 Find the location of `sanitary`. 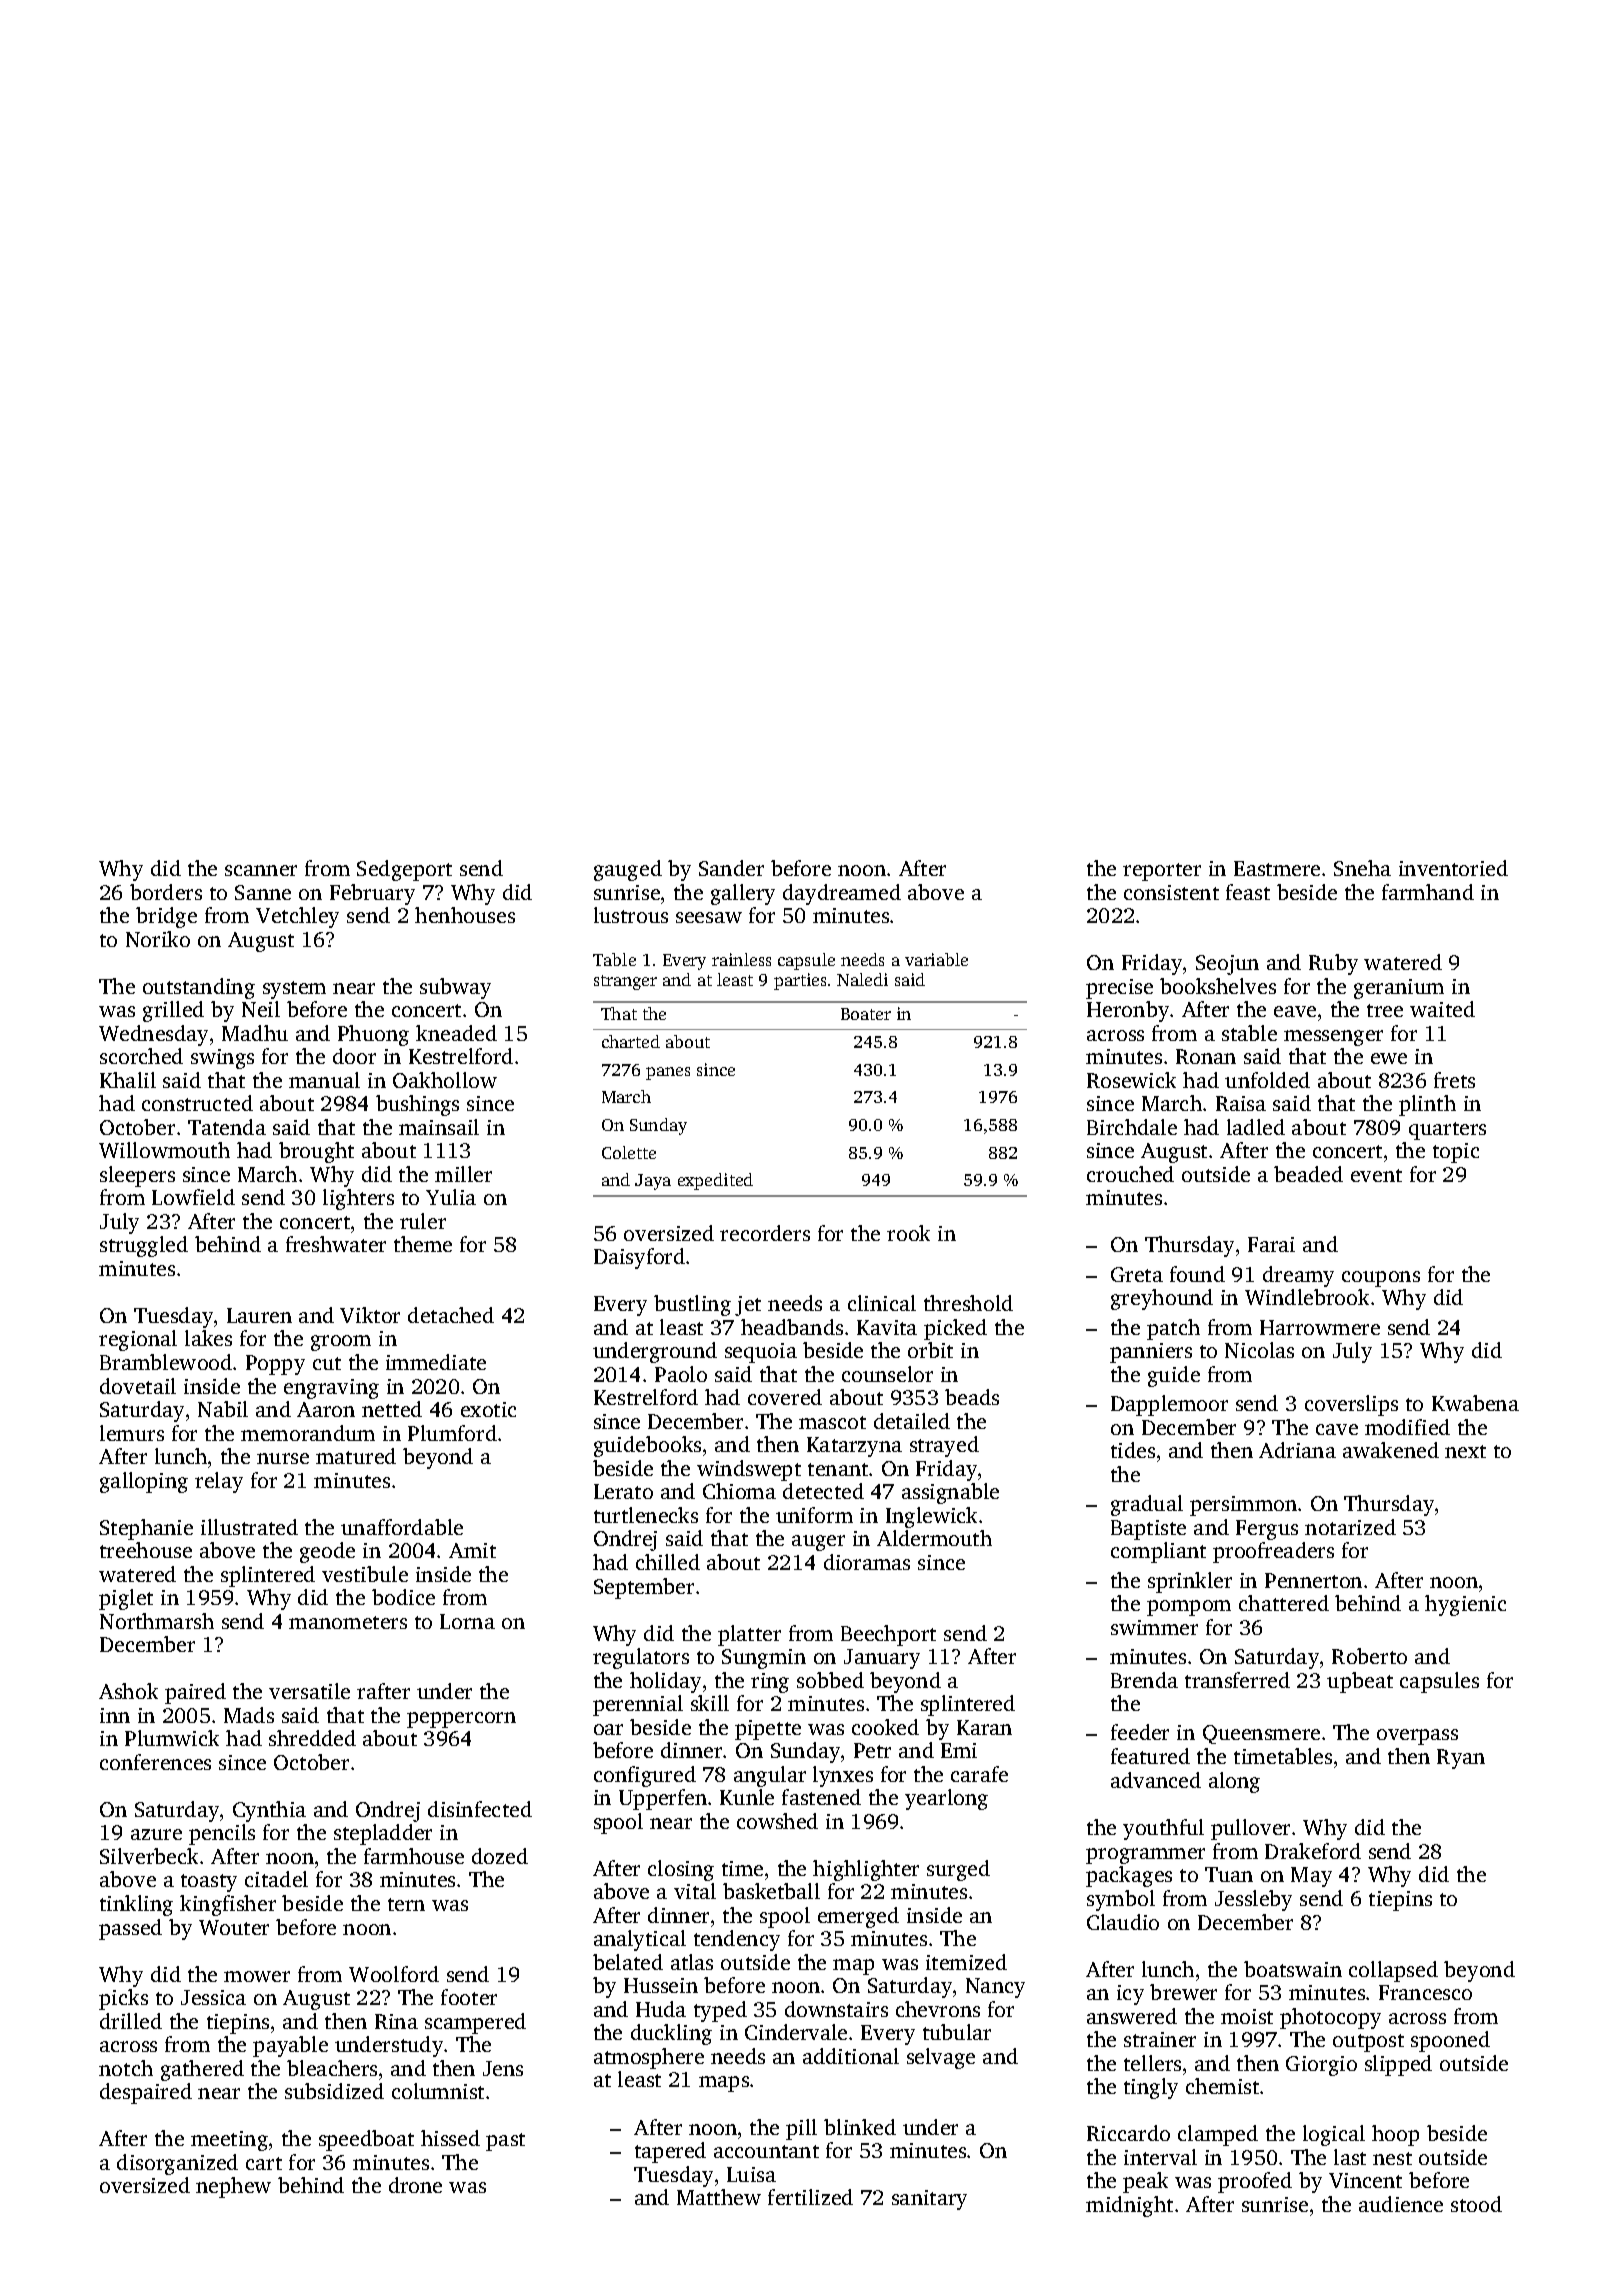

sanitary is located at coordinates (929, 2200).
